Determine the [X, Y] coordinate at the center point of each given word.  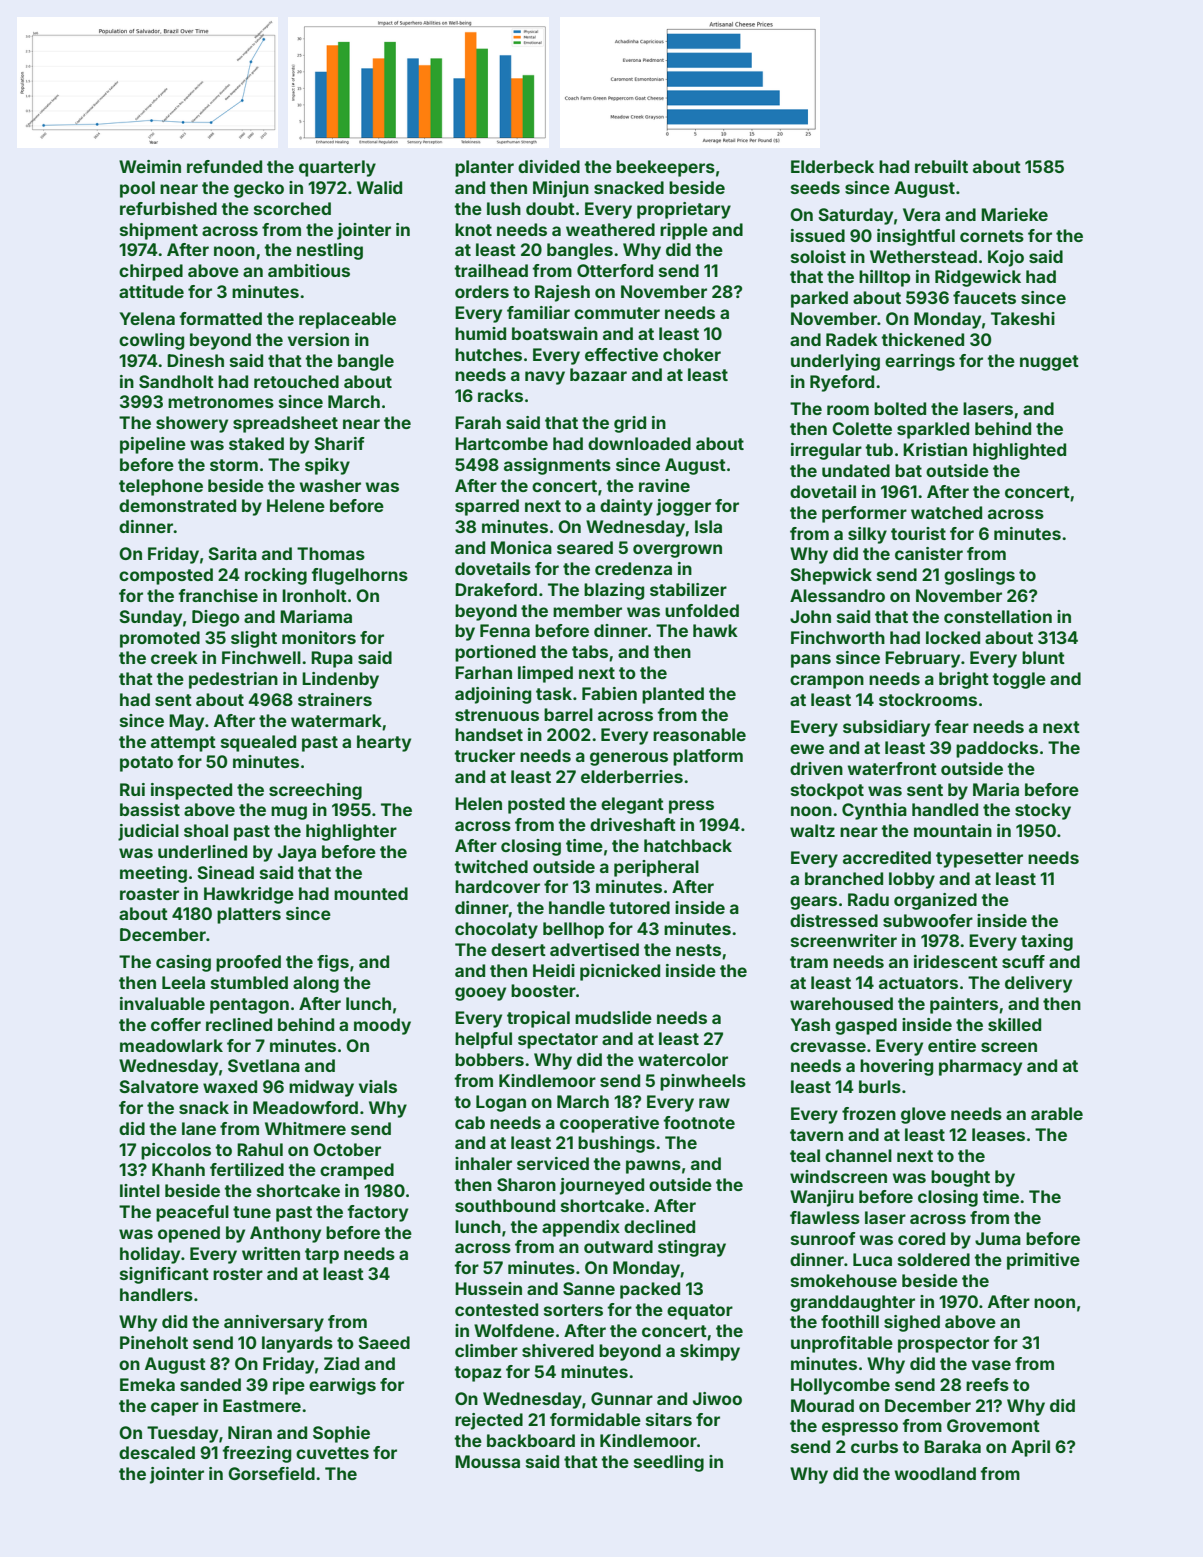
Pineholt [154, 1342]
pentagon [249, 1006]
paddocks [997, 749]
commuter [617, 313]
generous [629, 759]
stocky [1043, 811]
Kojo [1006, 258]
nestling [330, 251]
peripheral [656, 868]
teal [805, 1155]
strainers [335, 699]
